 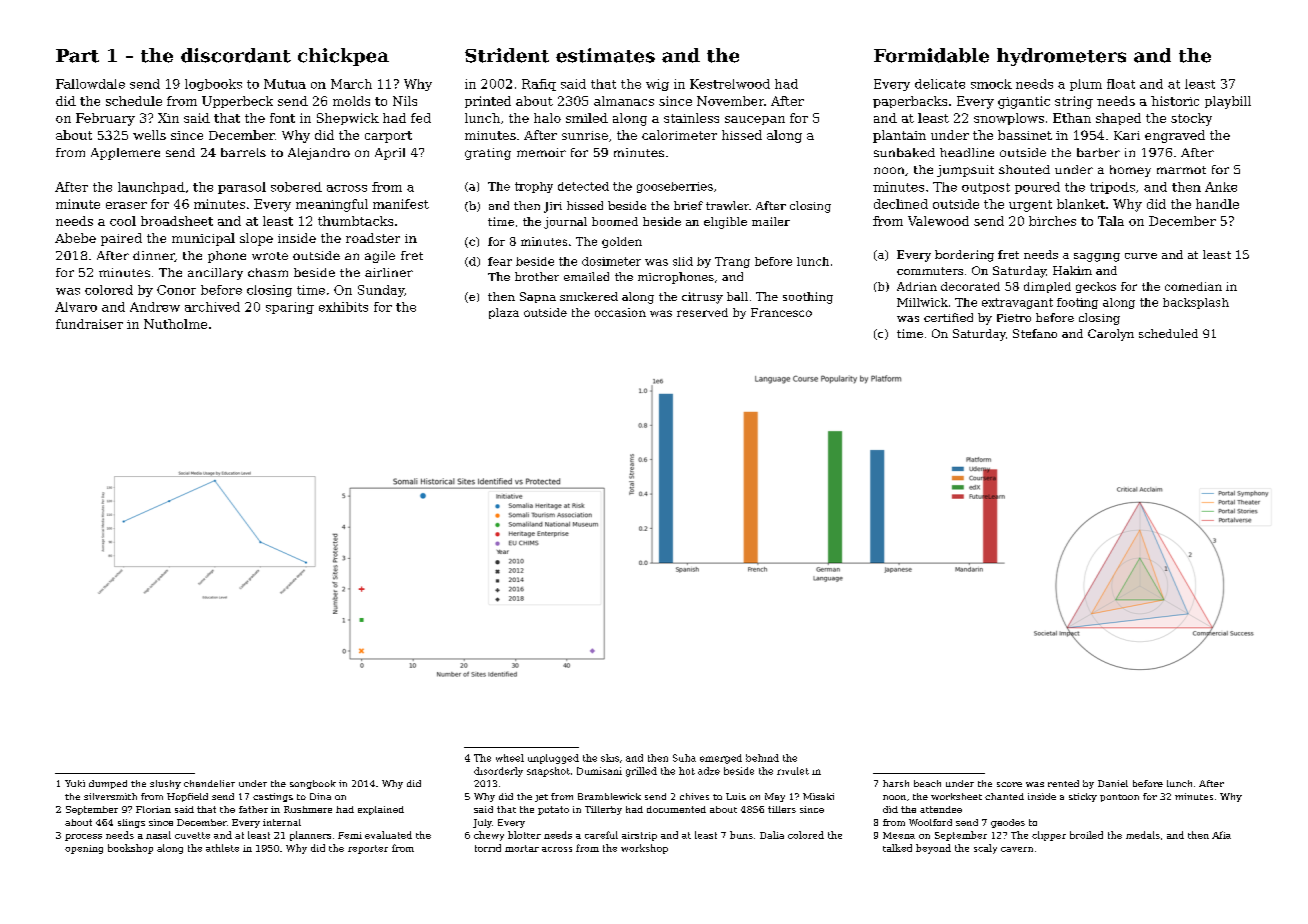 What do you see at coordinates (610, 758) in the screenshot?
I see `skis` at bounding box center [610, 758].
